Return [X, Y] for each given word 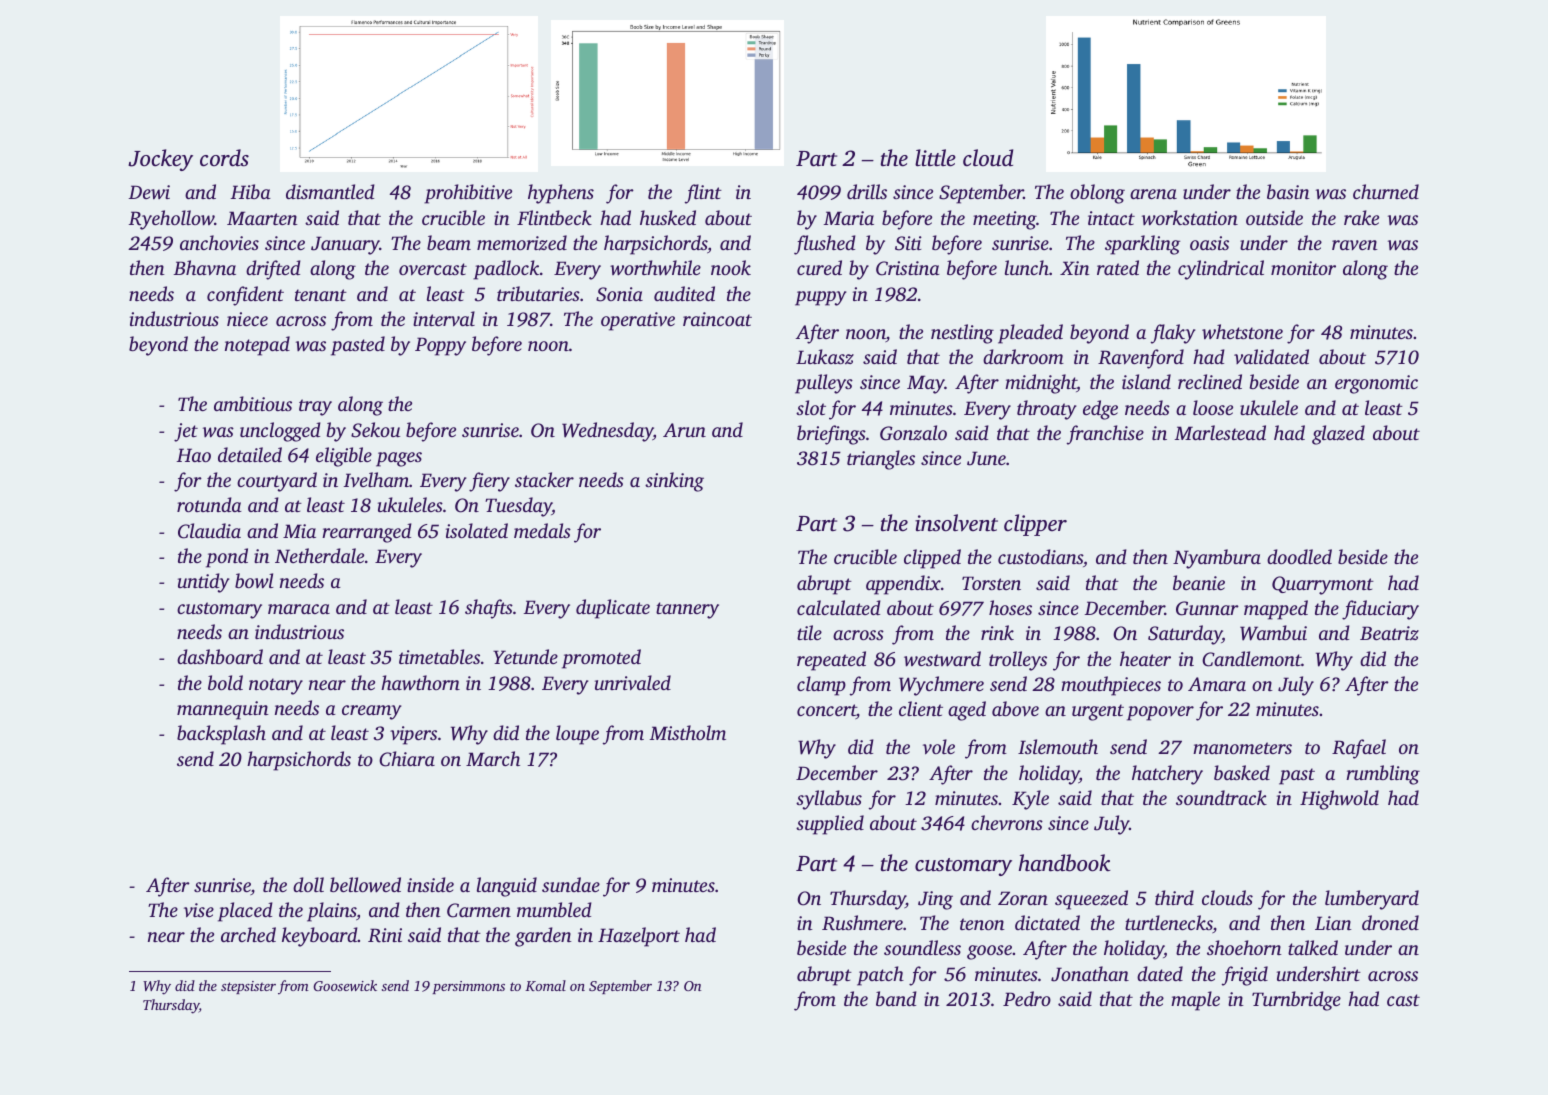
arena [1153, 194]
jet [186, 432]
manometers [1242, 748]
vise [199, 910]
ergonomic [1376, 384]
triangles [881, 460]
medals [542, 530]
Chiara [407, 759]
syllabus [829, 800]
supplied [830, 825]
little [935, 158]
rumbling [1383, 775]
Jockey [160, 160]
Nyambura [1217, 559]
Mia [299, 531]
